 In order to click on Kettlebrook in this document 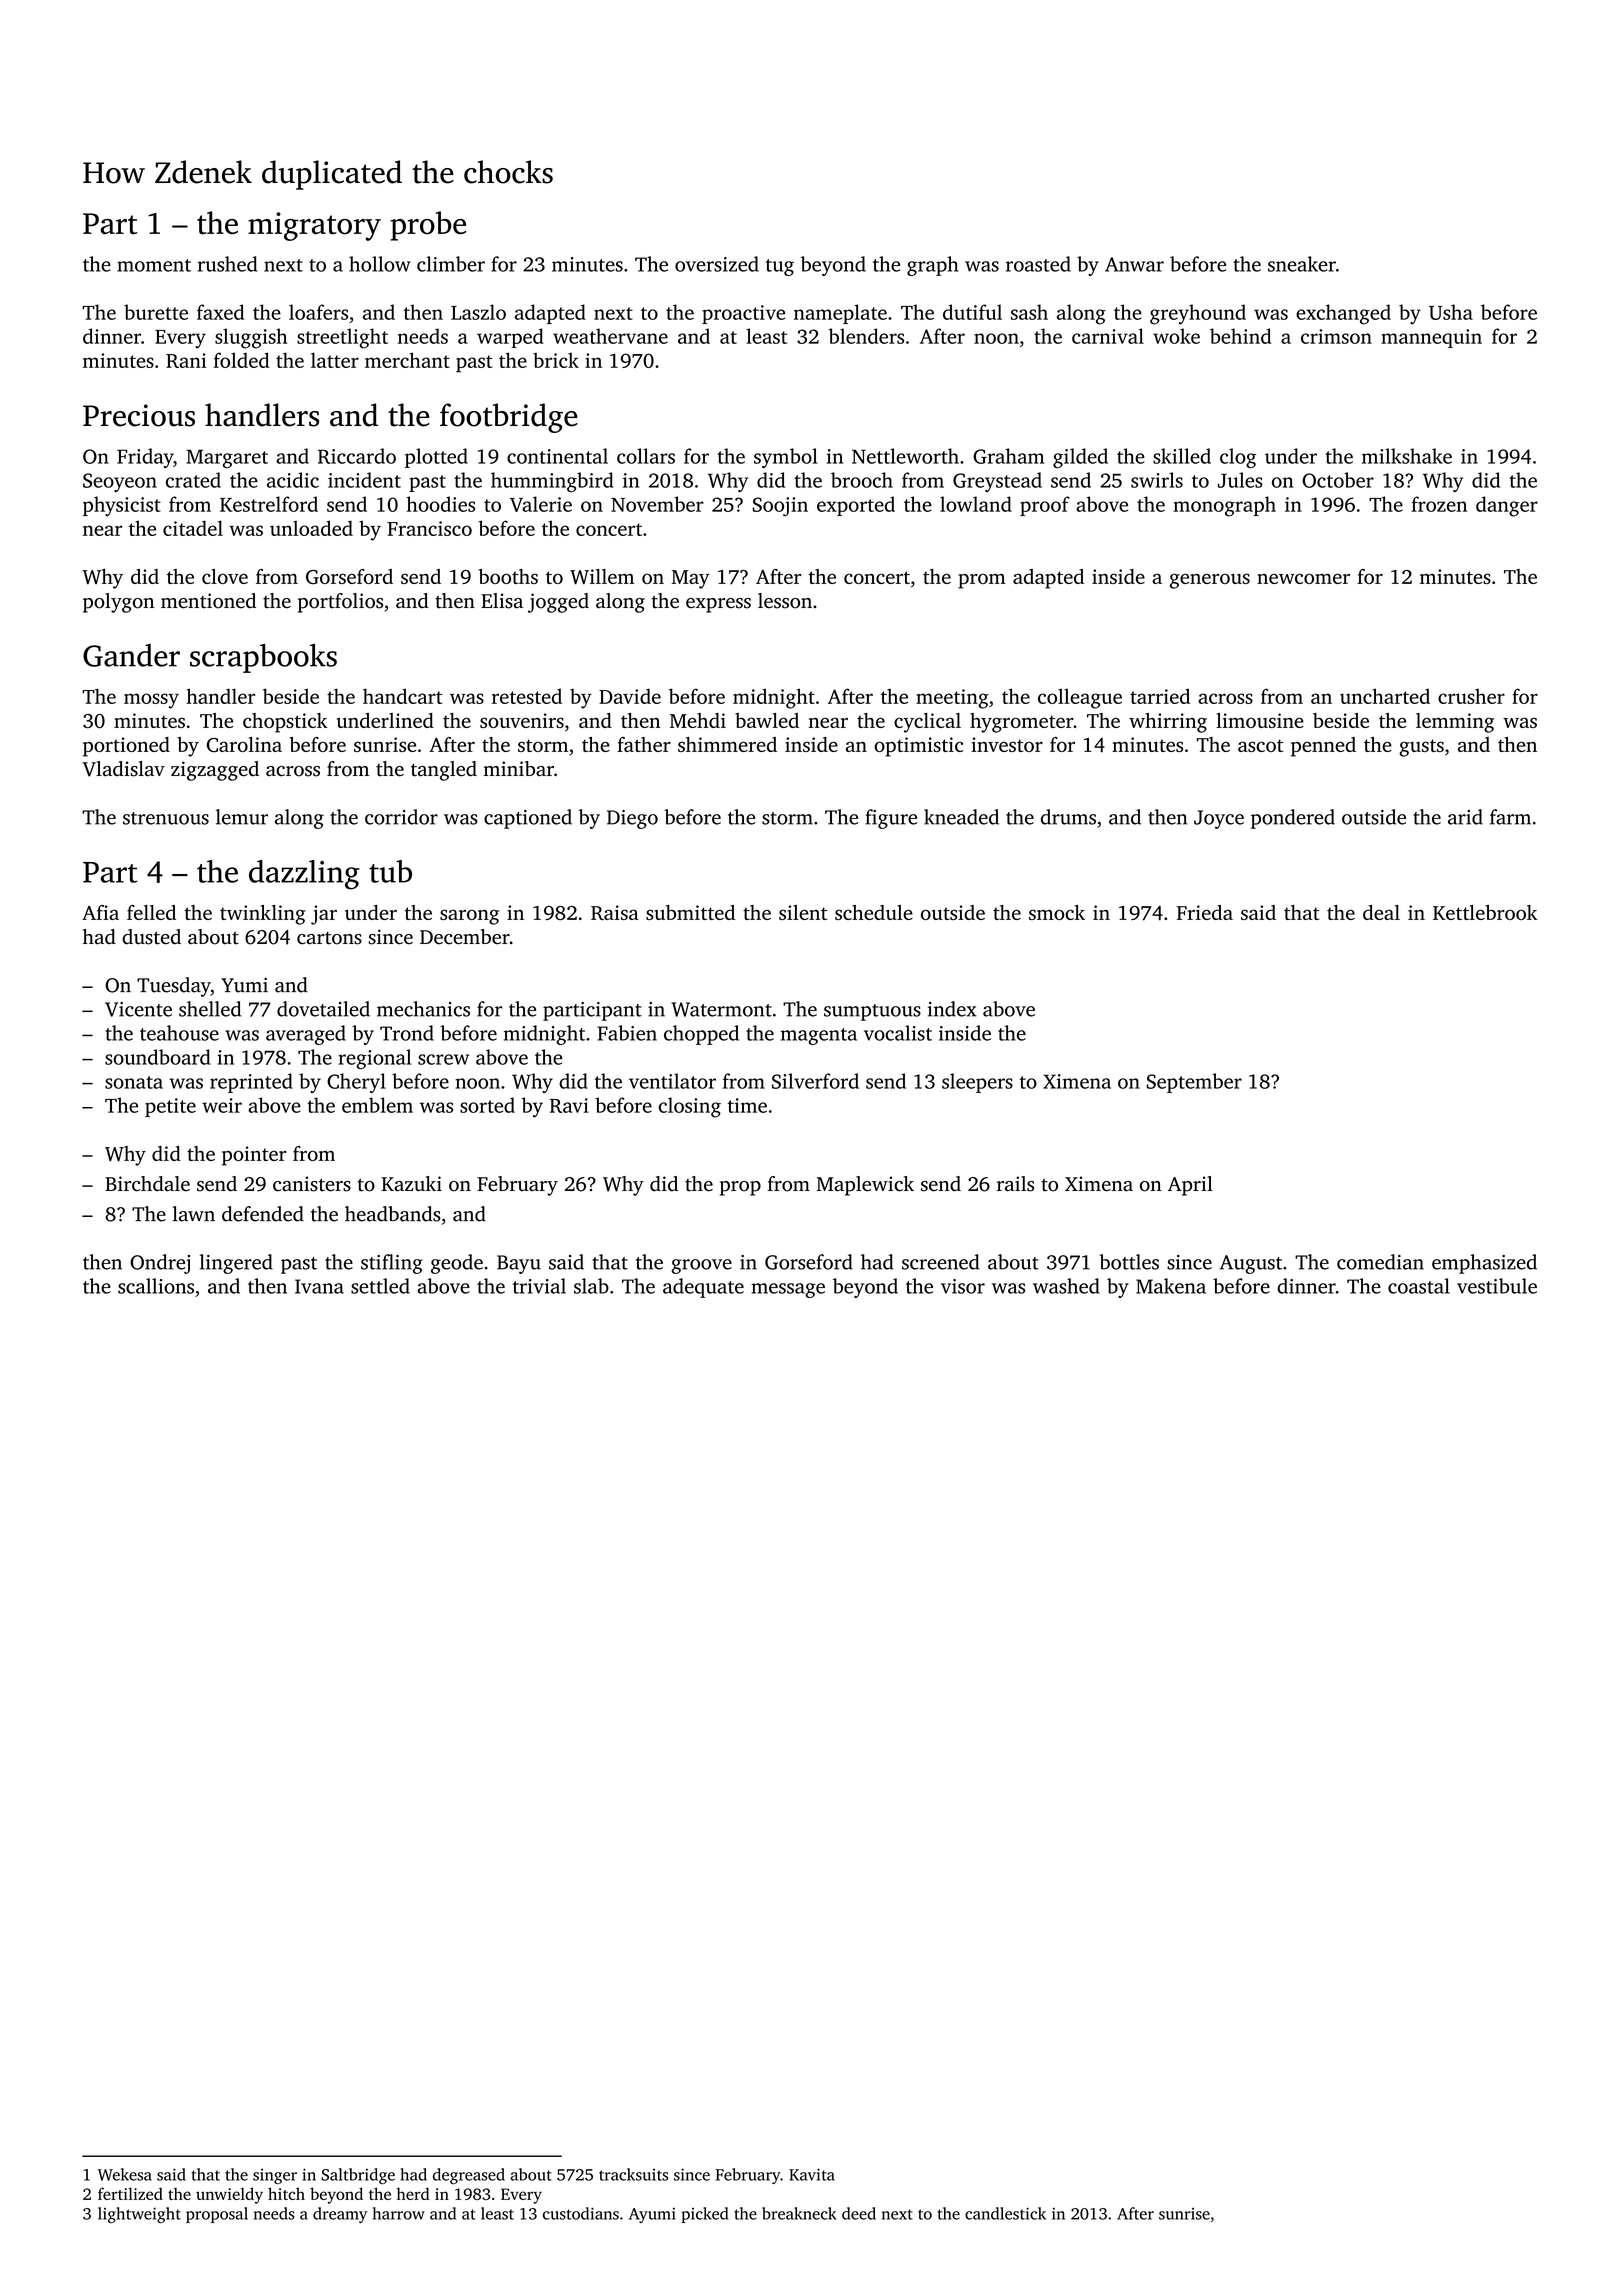, I will do `click(1485, 912)`.
